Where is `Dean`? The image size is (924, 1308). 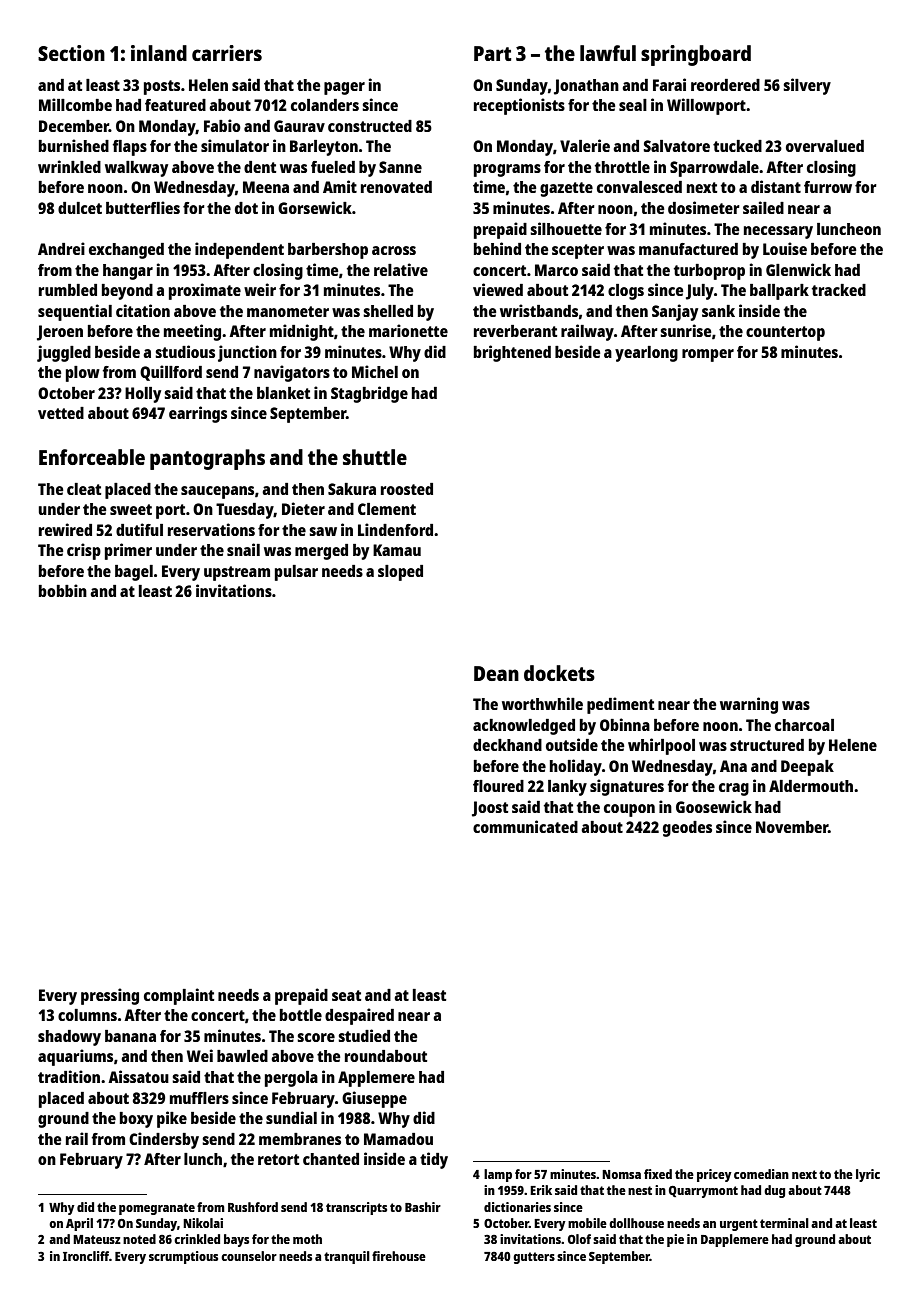 Dean is located at coordinates (496, 673).
